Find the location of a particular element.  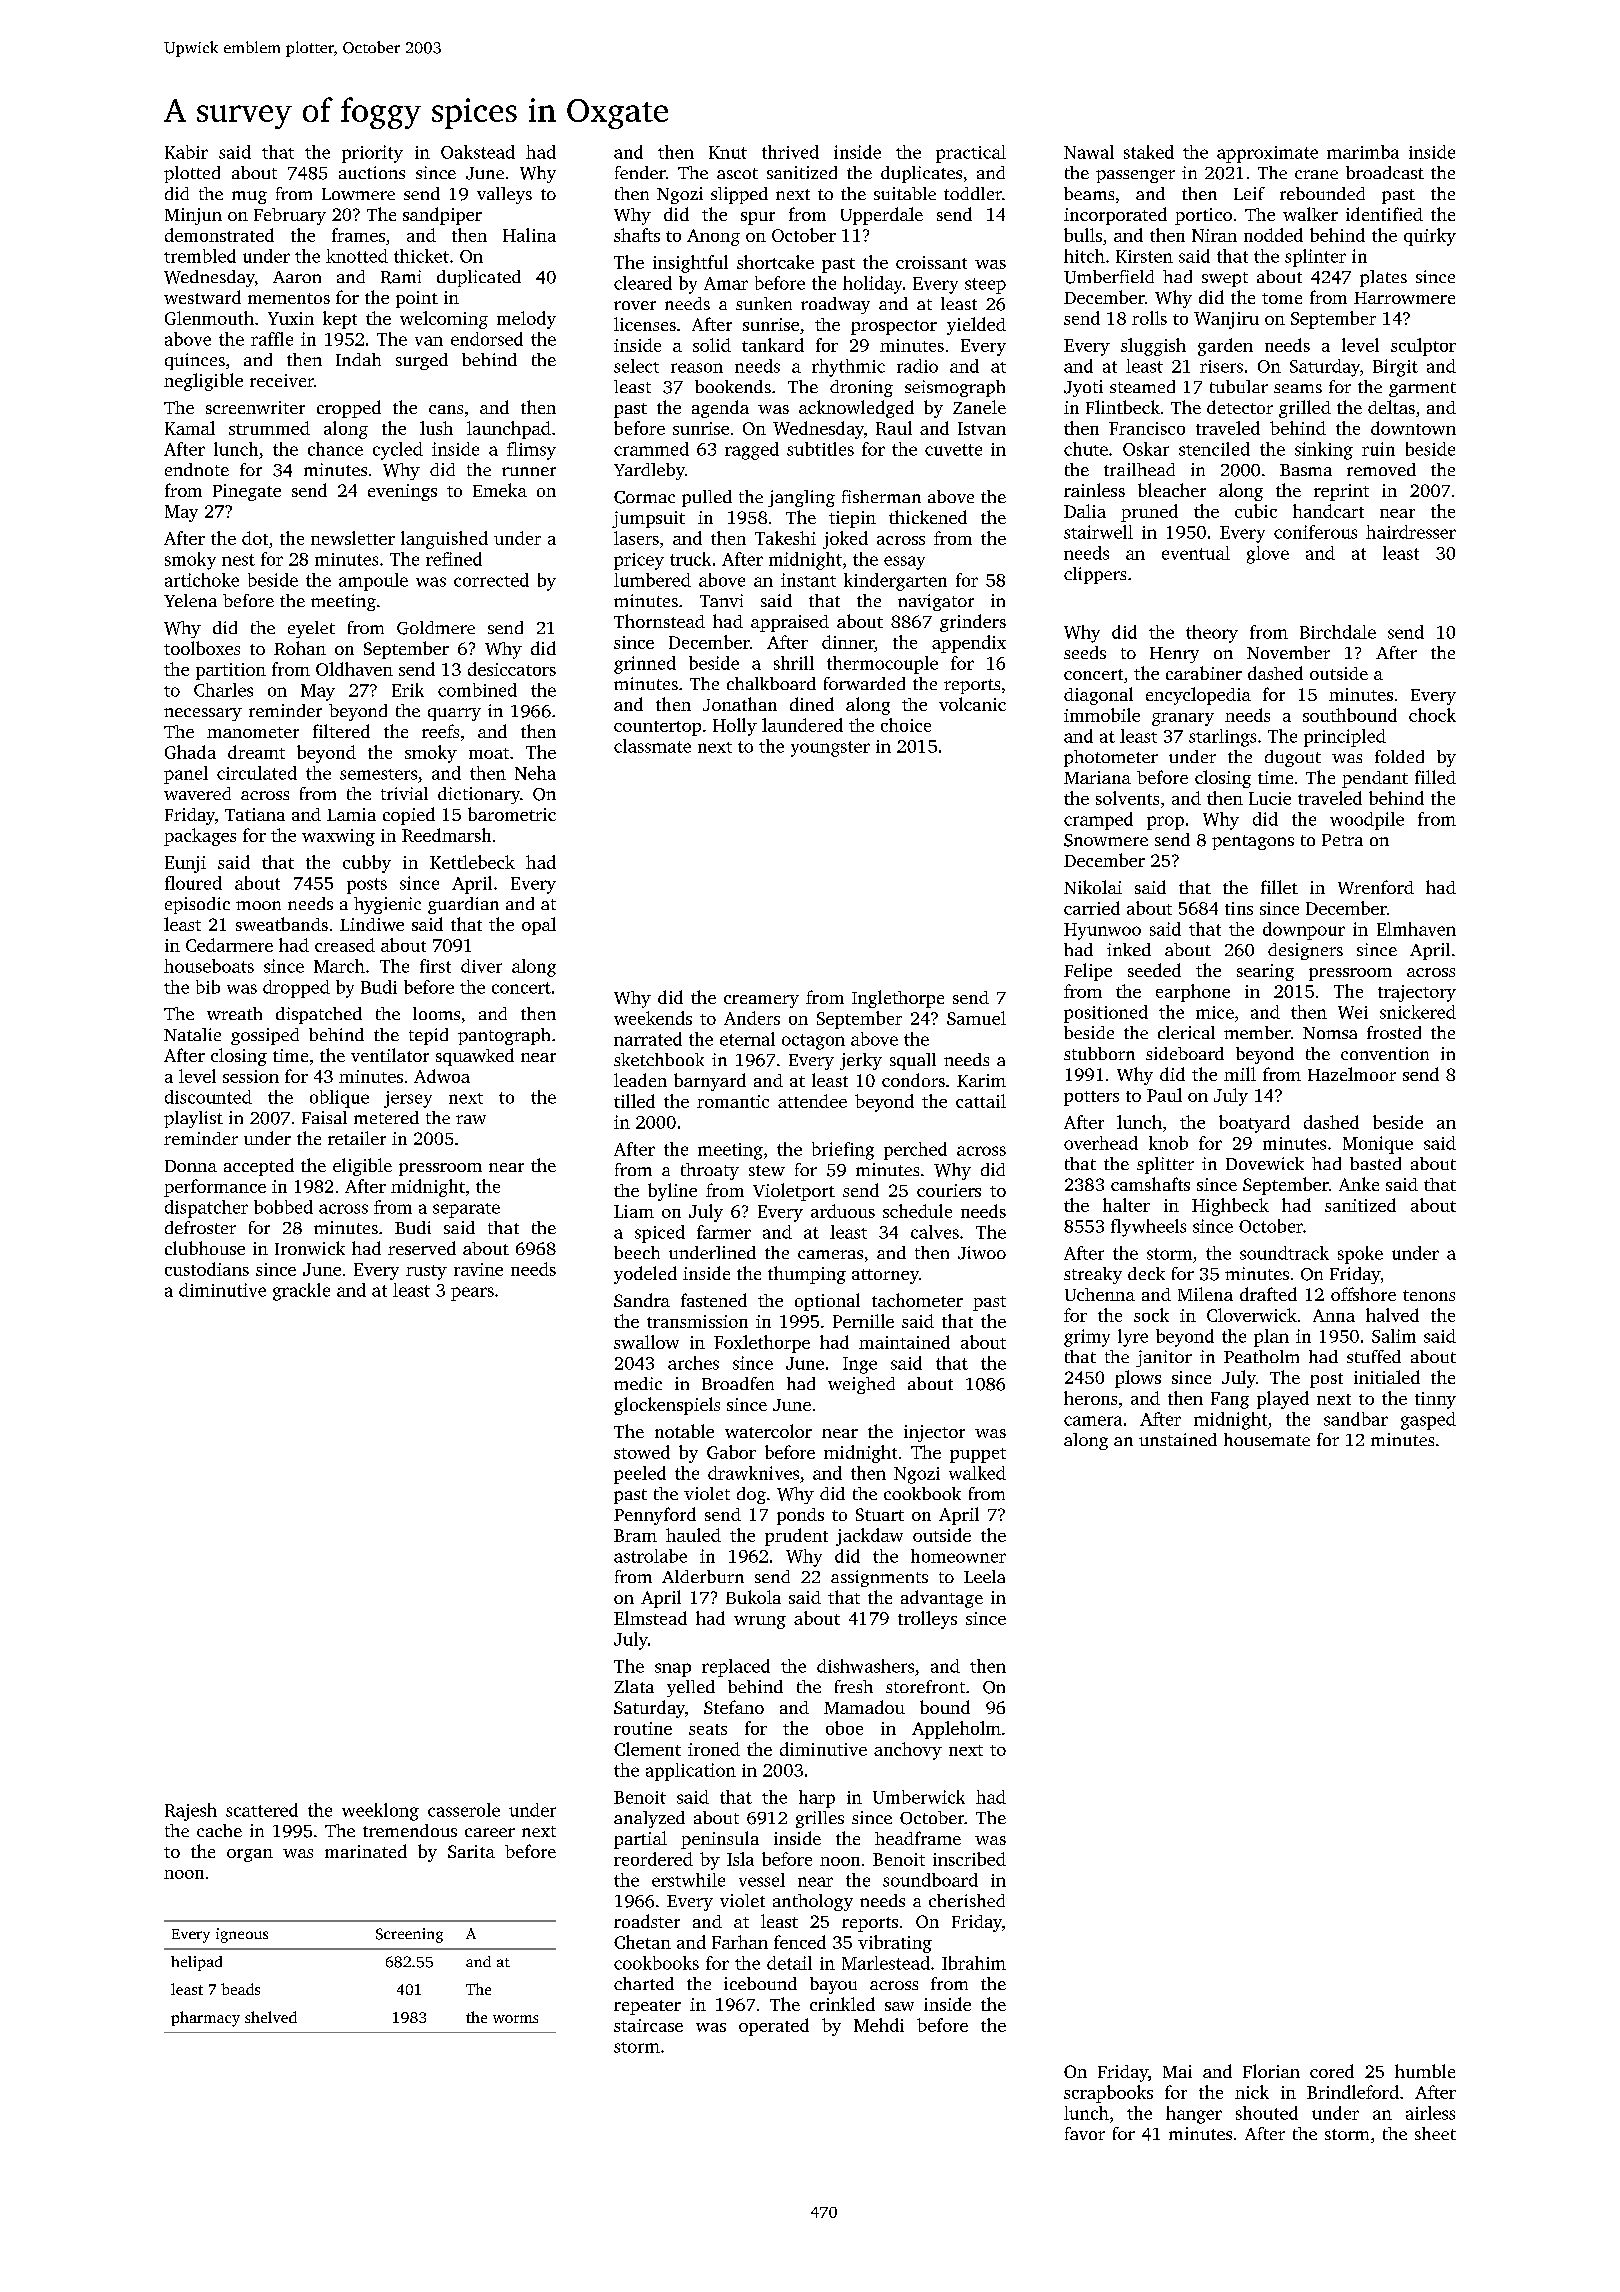

pharmacy is located at coordinates (205, 2019).
